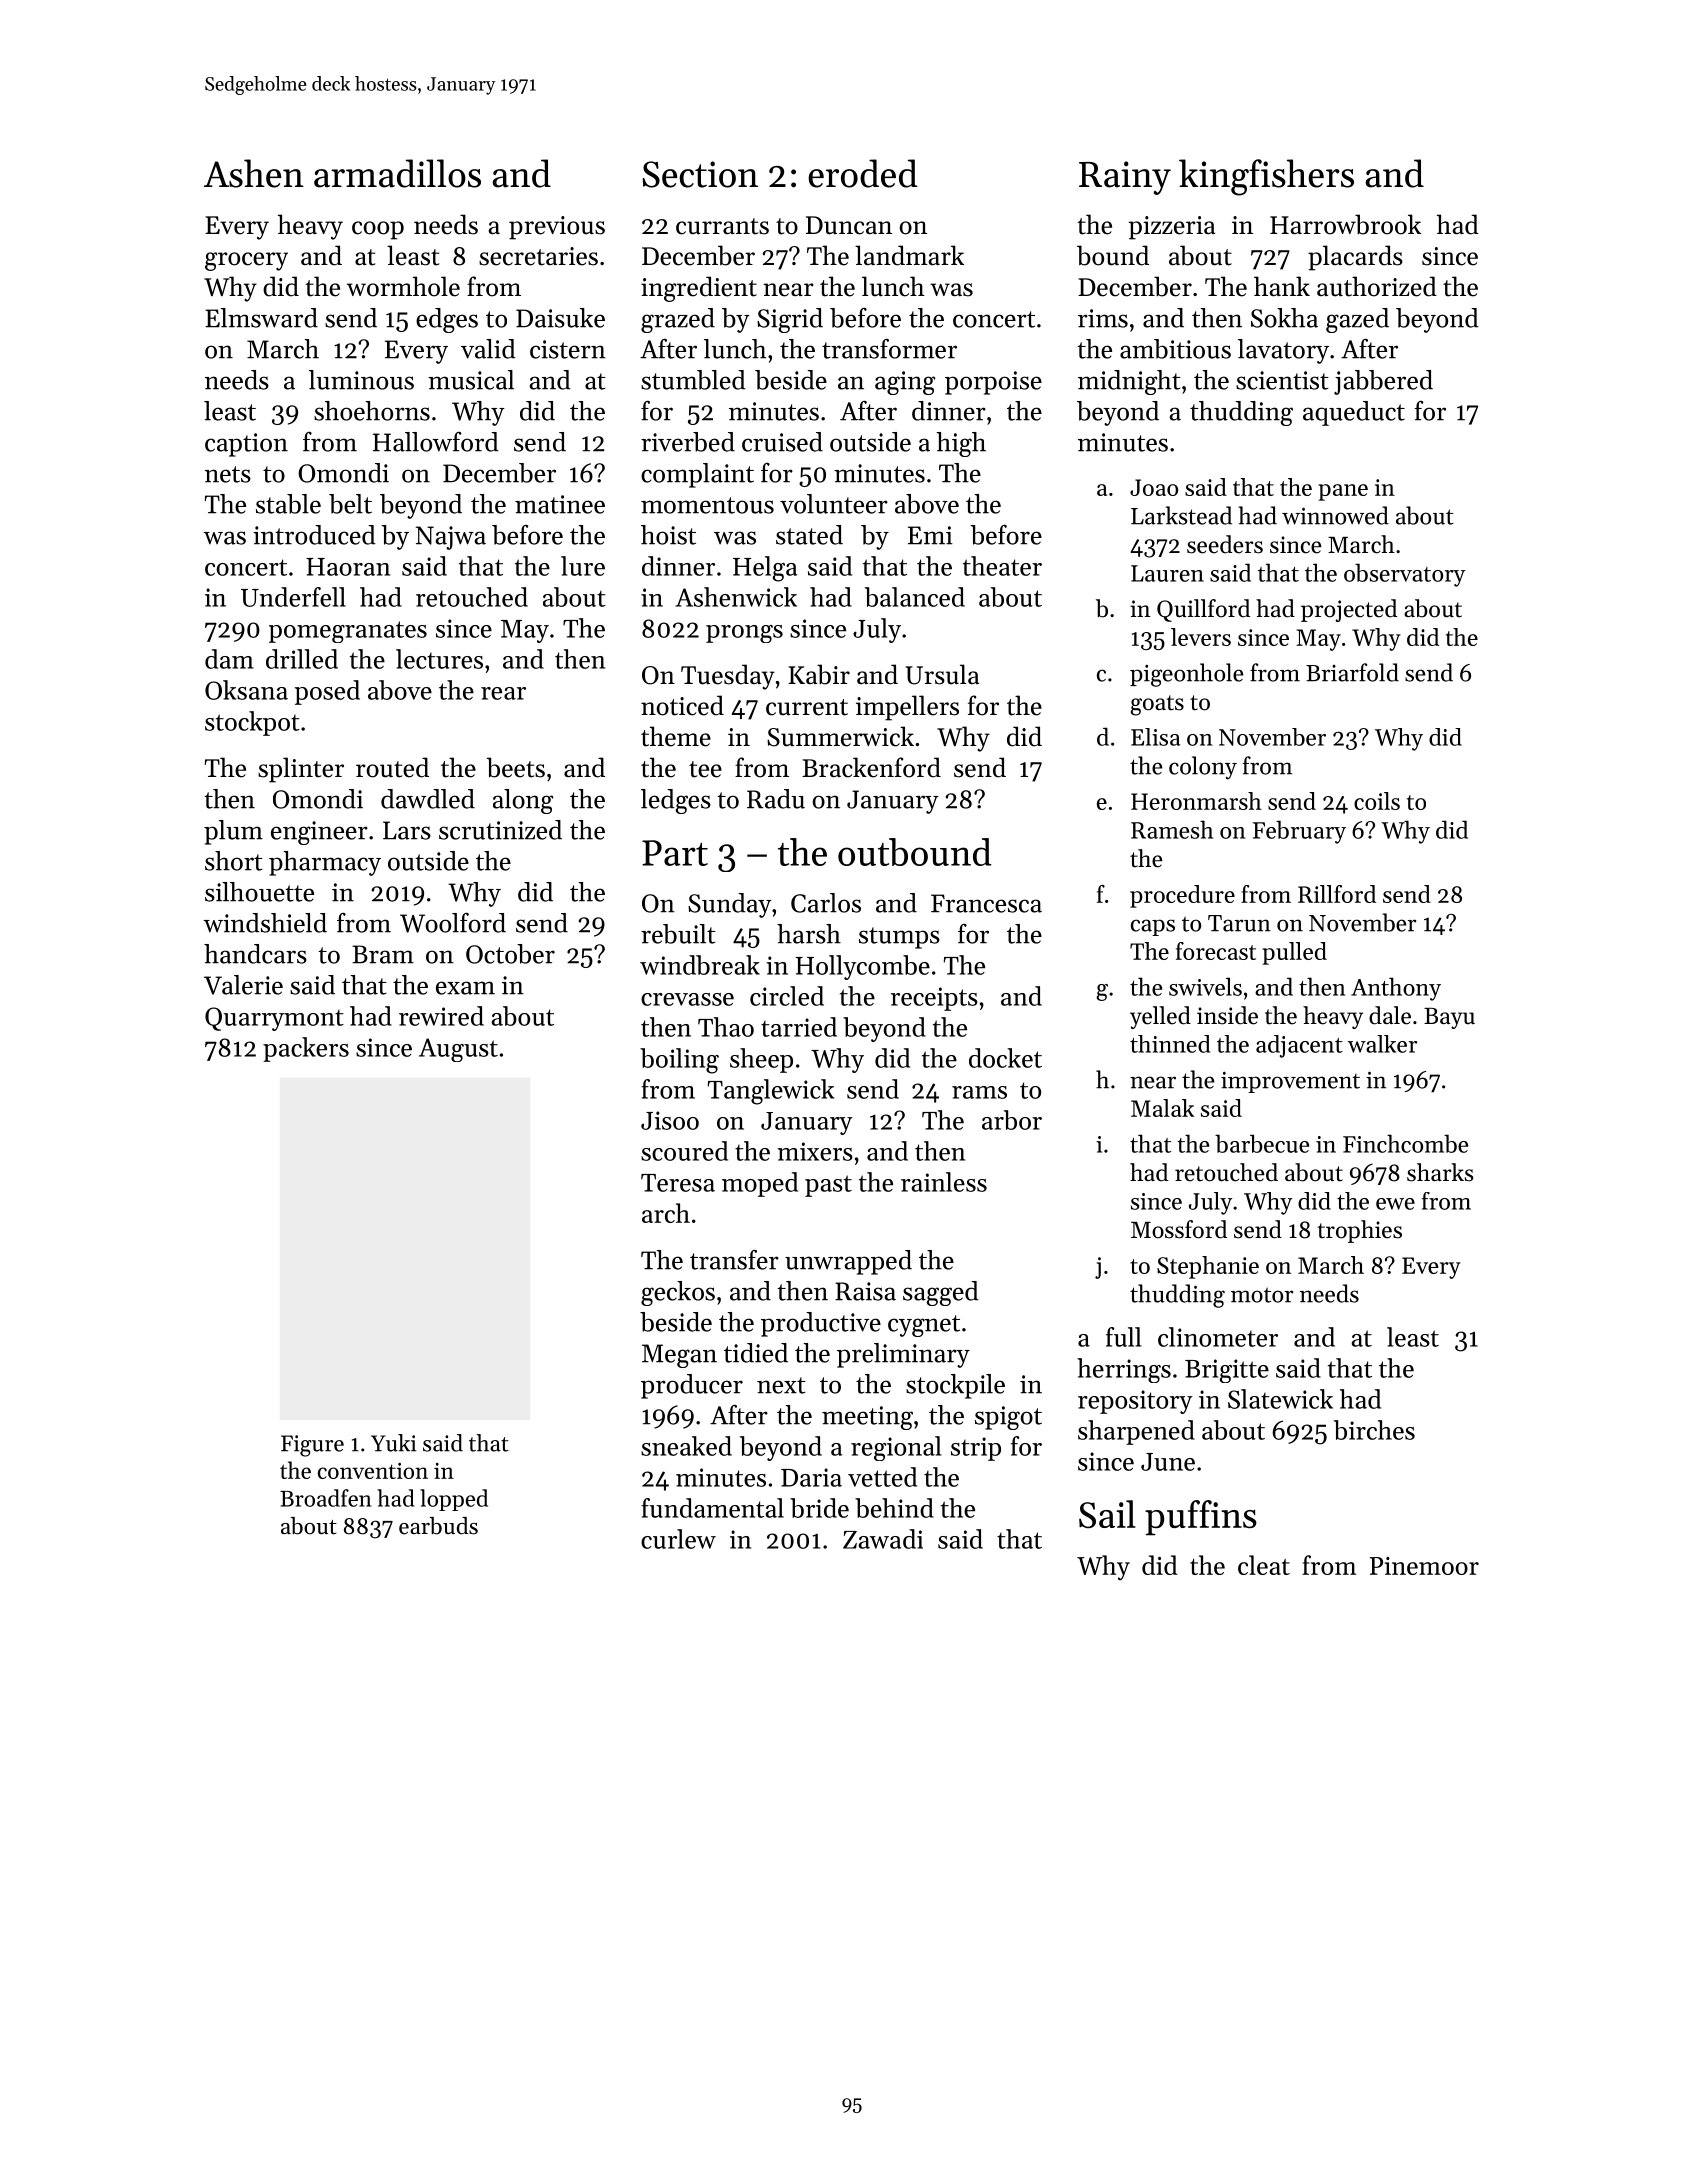 The width and height of the document is (1683, 2178). Describe the element at coordinates (383, 954) in the document. I see `Bram` at that location.
